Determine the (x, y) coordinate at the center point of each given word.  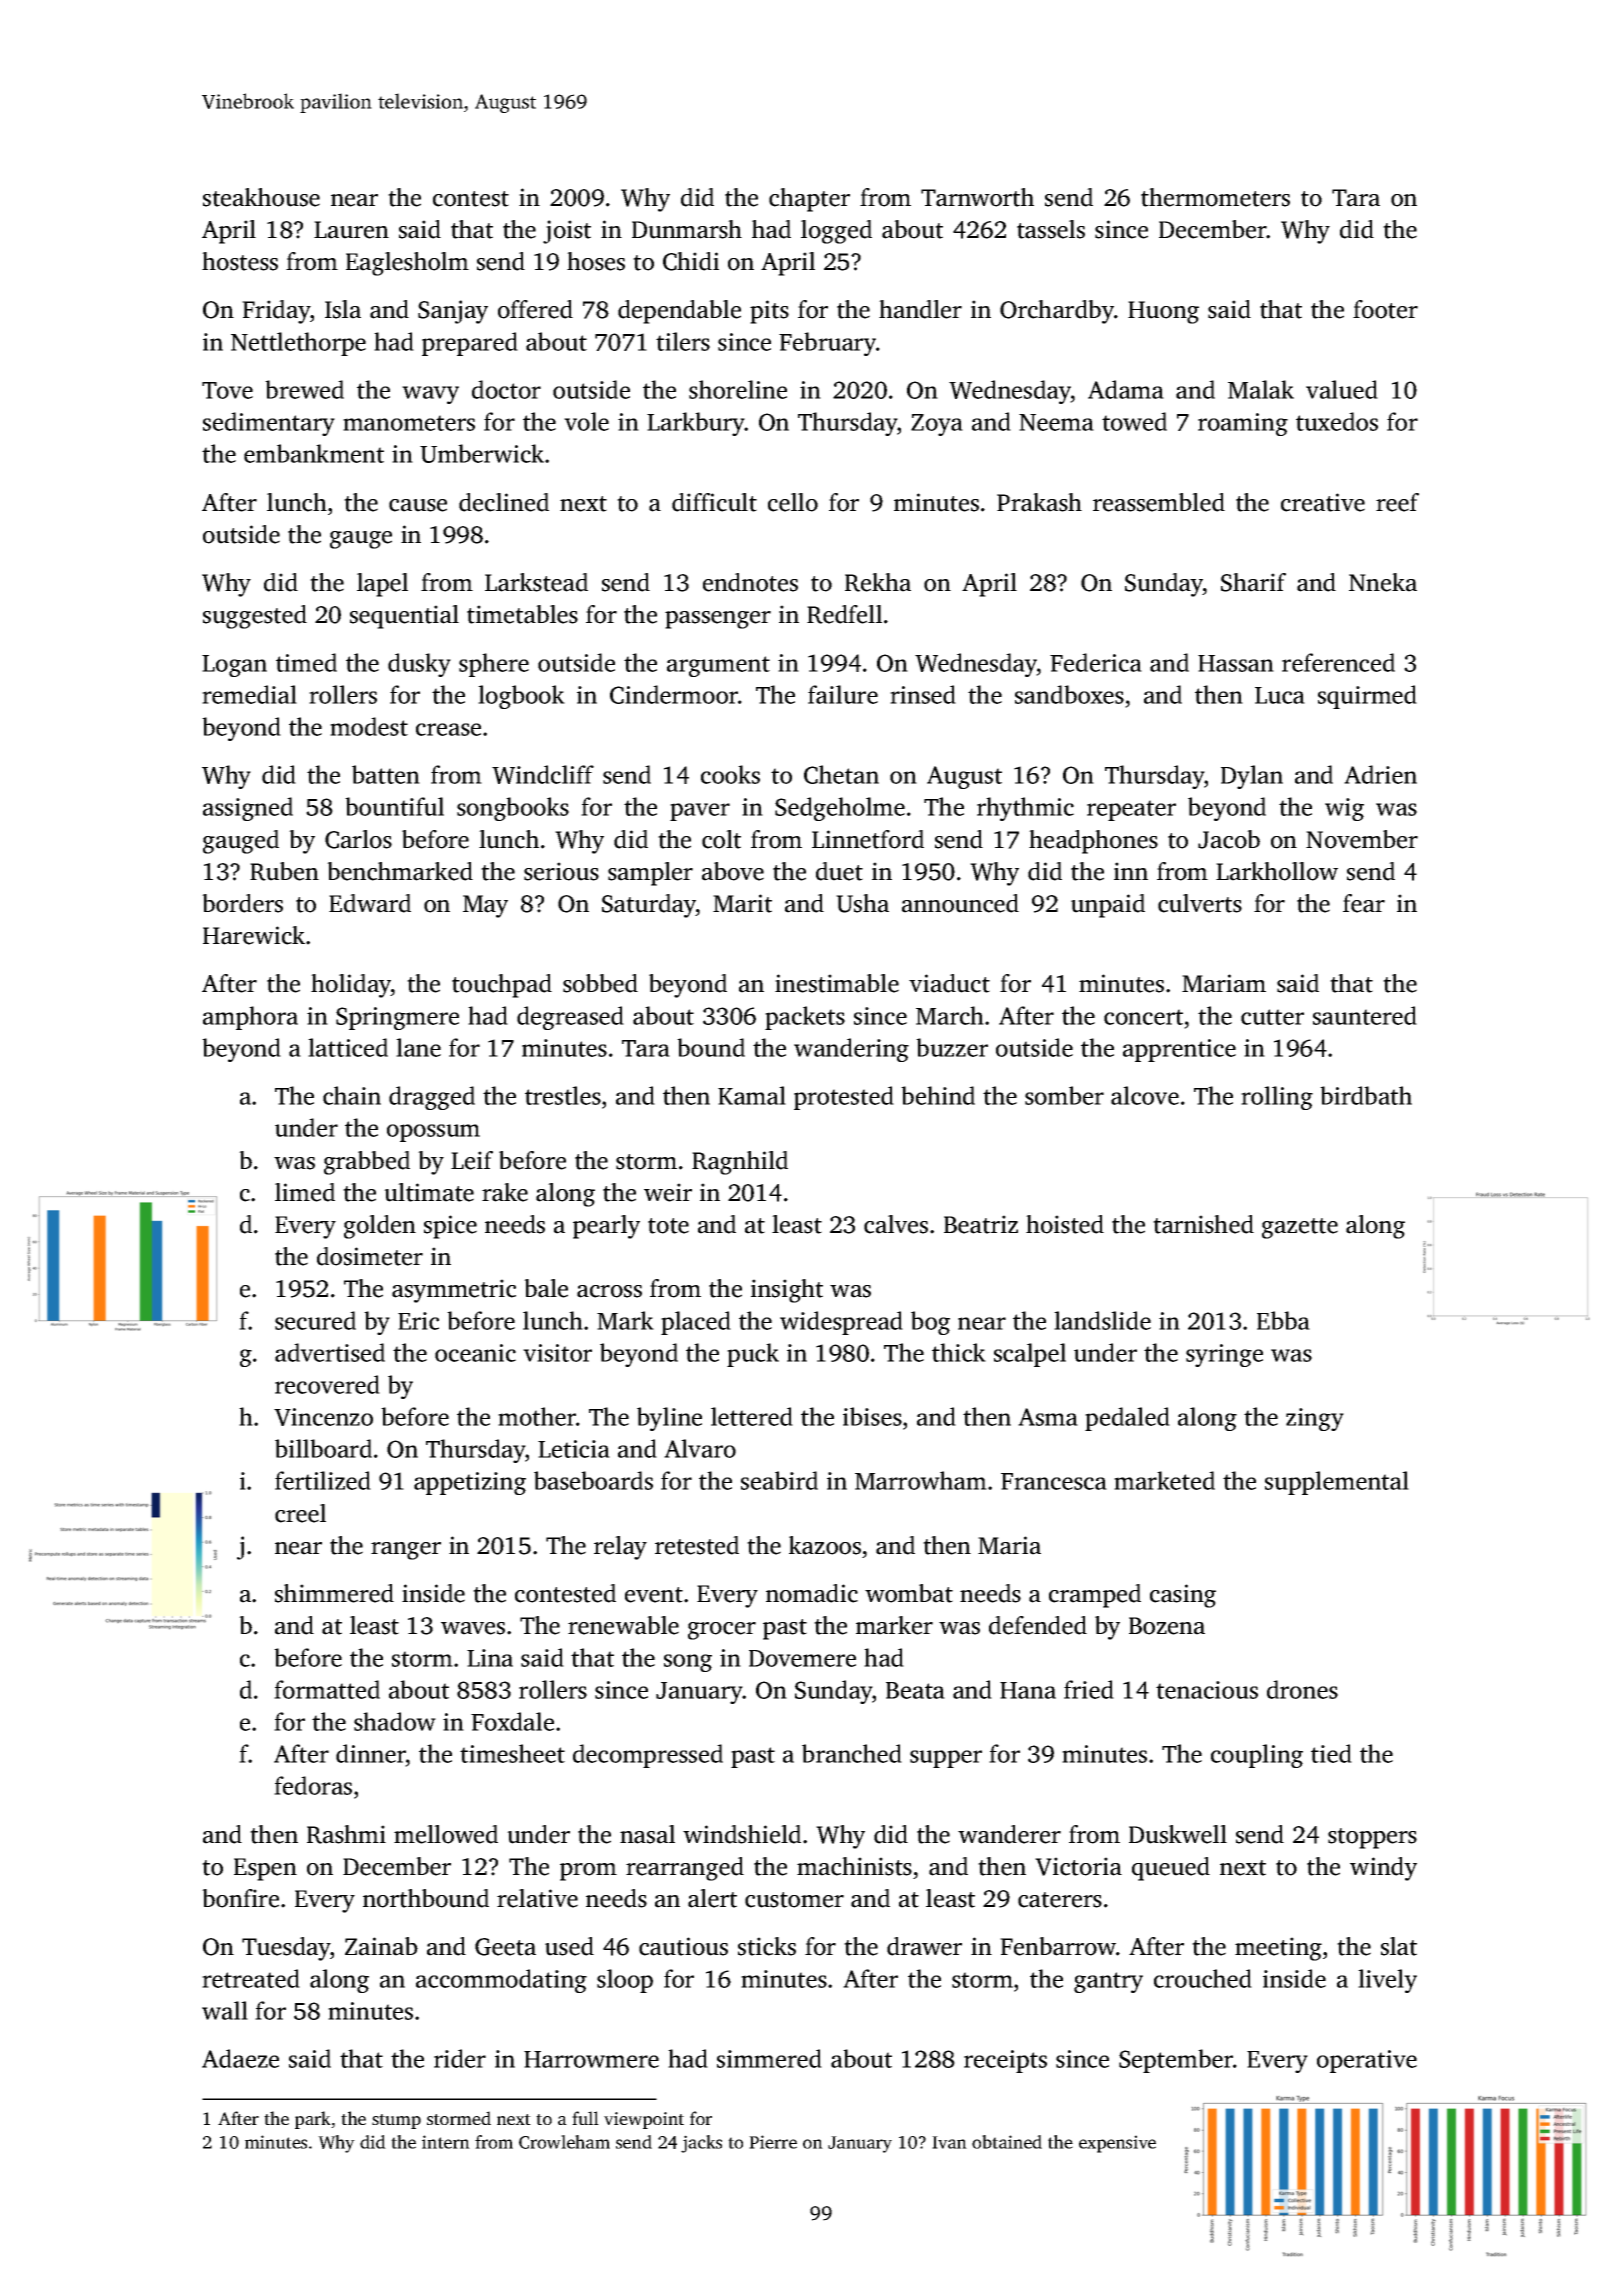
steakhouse (261, 197)
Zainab (381, 1946)
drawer (924, 1946)
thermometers (1215, 197)
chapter (809, 200)
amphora (250, 1018)
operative (1367, 2061)
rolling (1277, 1098)
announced (960, 903)
